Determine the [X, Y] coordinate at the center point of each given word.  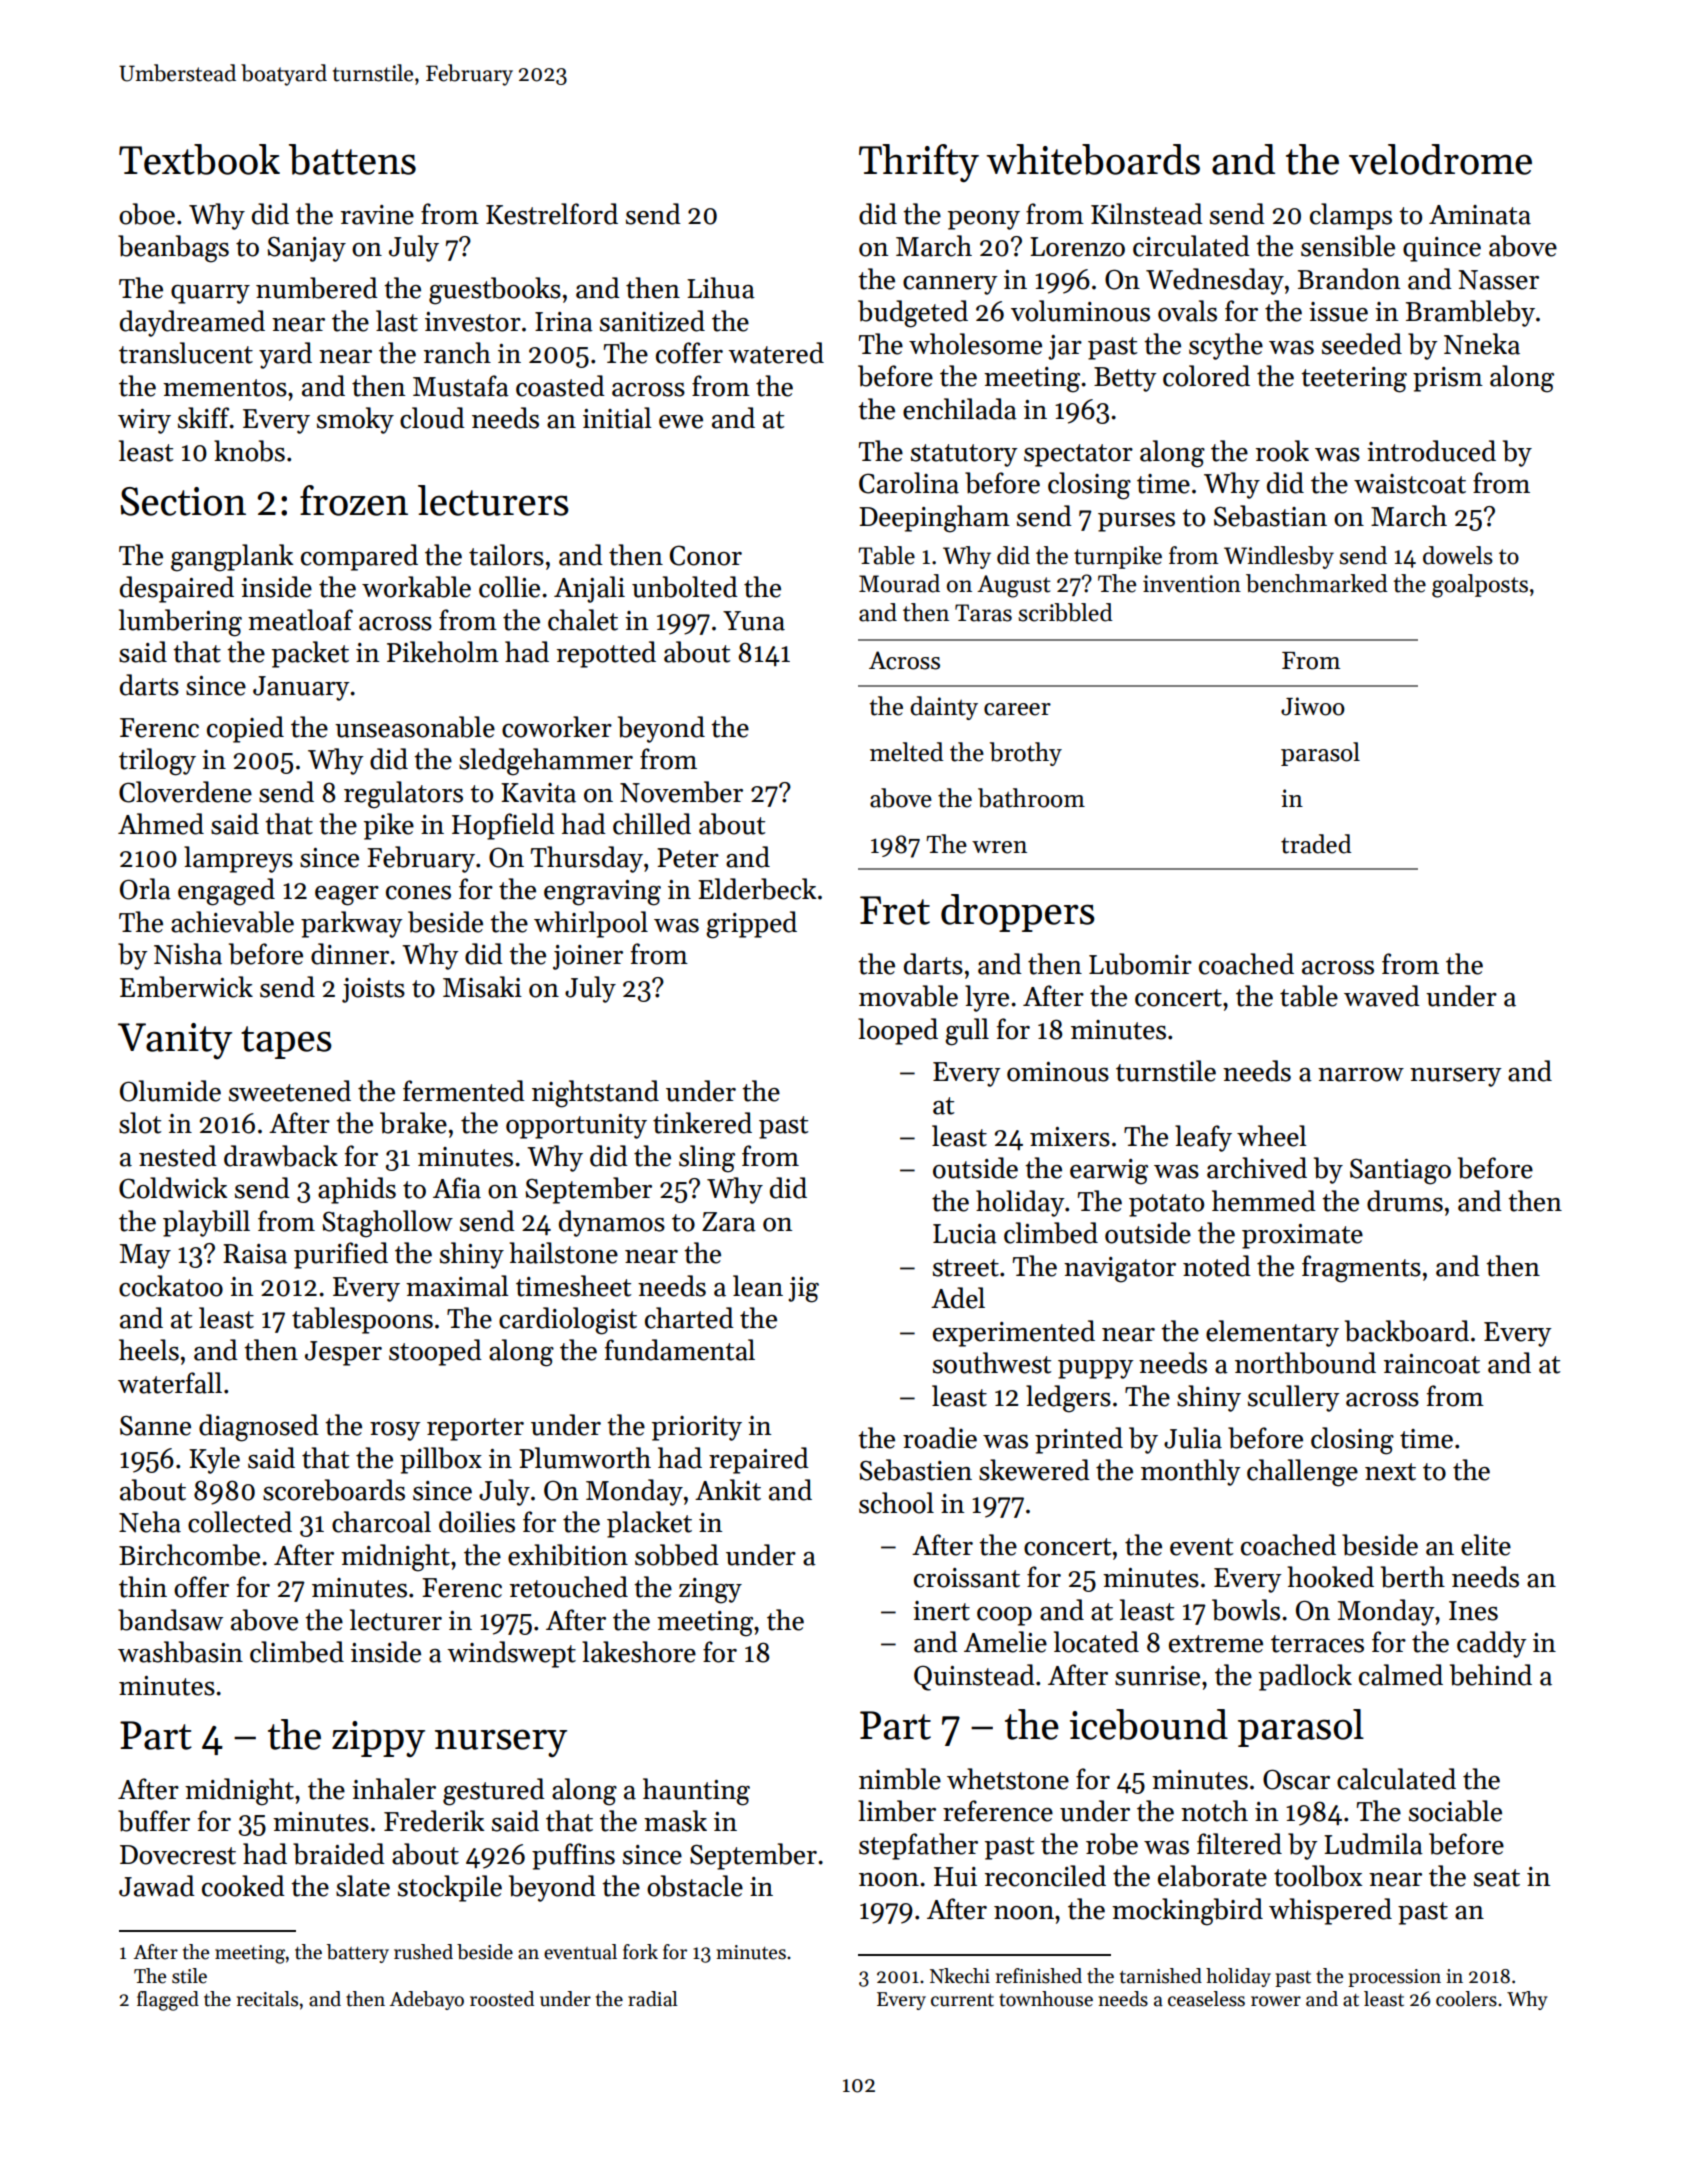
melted [906, 752]
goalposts [1480, 586]
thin [143, 1587]
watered [776, 353]
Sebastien [915, 1470]
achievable [232, 922]
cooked [243, 1886]
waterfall [170, 1383]
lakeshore [639, 1652]
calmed [1401, 1675]
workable [416, 587]
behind [1491, 1675]
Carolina [909, 483]
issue [1338, 312]
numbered [317, 288]
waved [1382, 996]
